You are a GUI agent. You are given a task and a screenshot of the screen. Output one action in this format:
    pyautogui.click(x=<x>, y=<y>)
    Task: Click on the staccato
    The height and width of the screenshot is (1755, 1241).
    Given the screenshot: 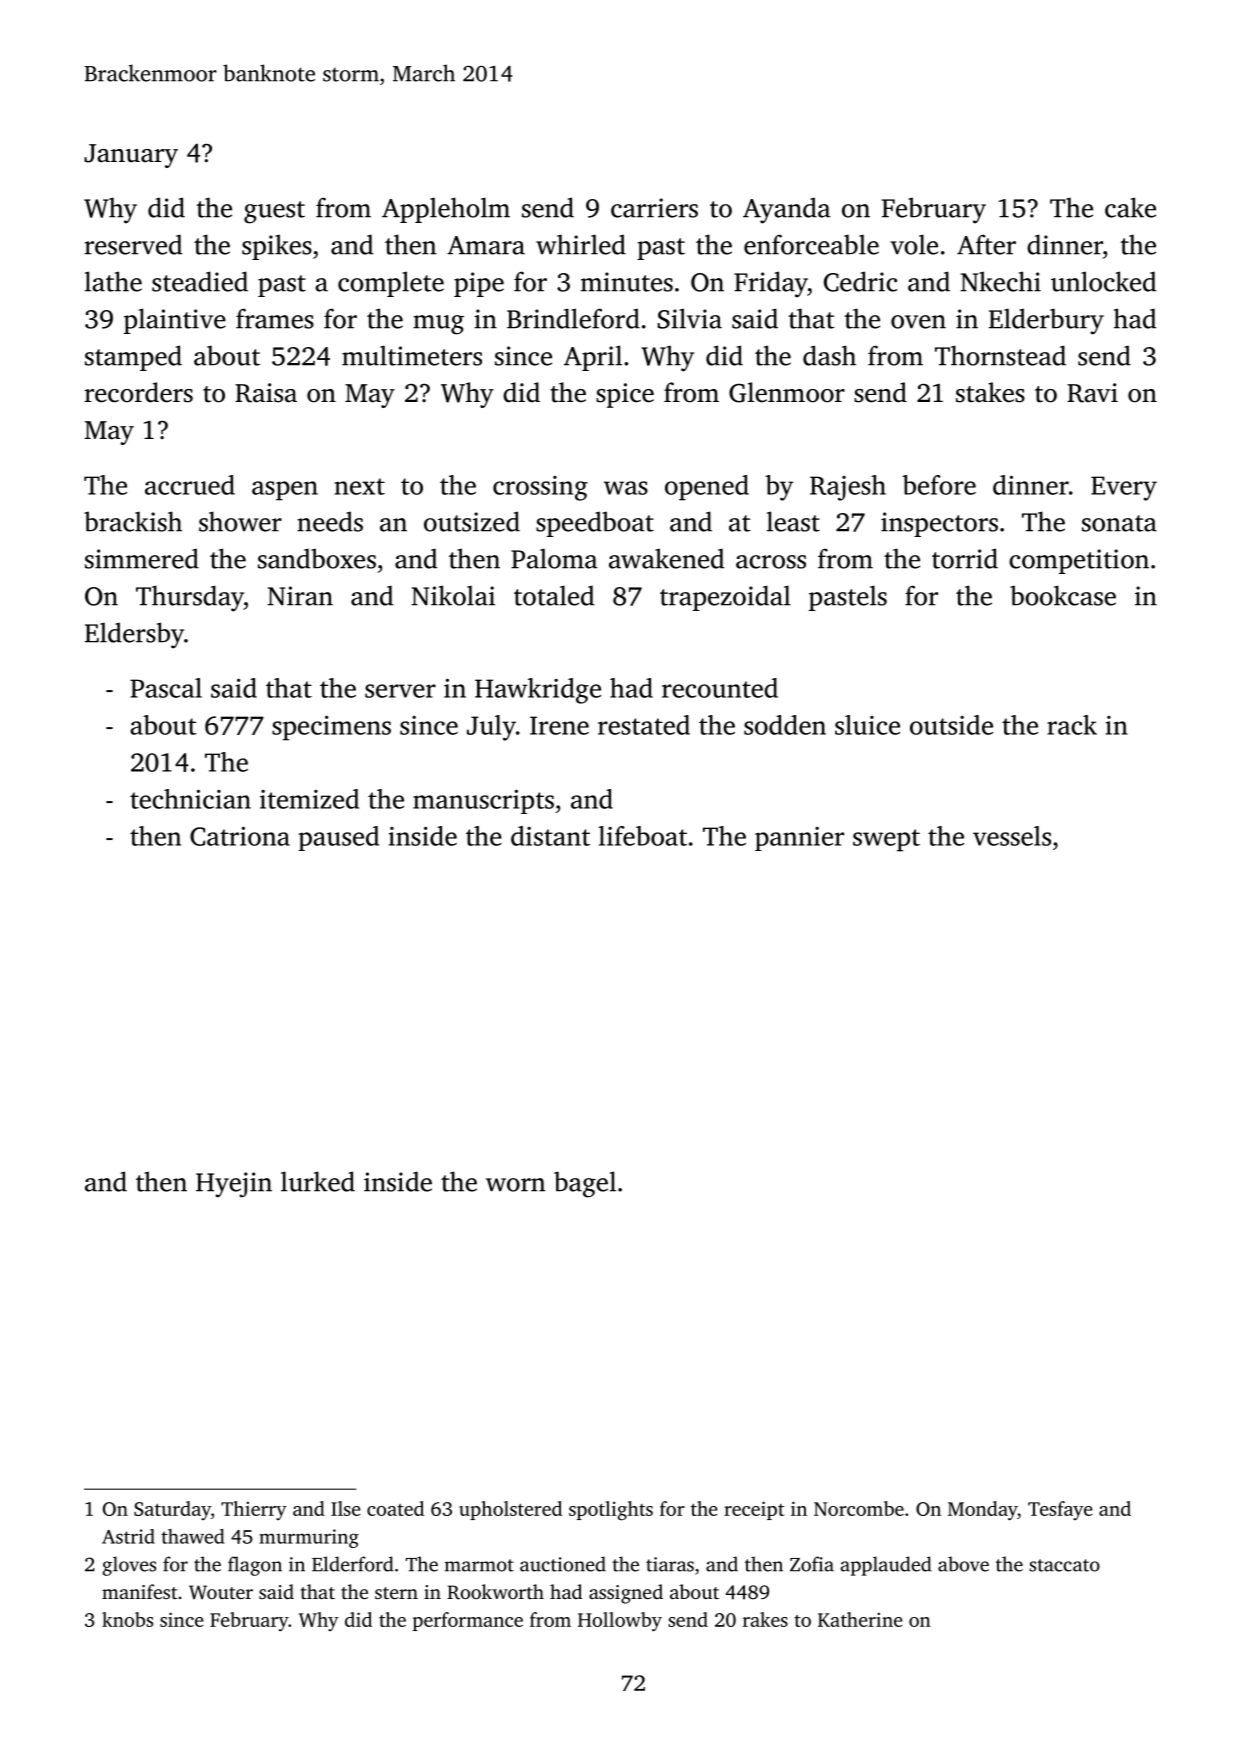 What is the action you would take?
    pyautogui.click(x=1064, y=1565)
